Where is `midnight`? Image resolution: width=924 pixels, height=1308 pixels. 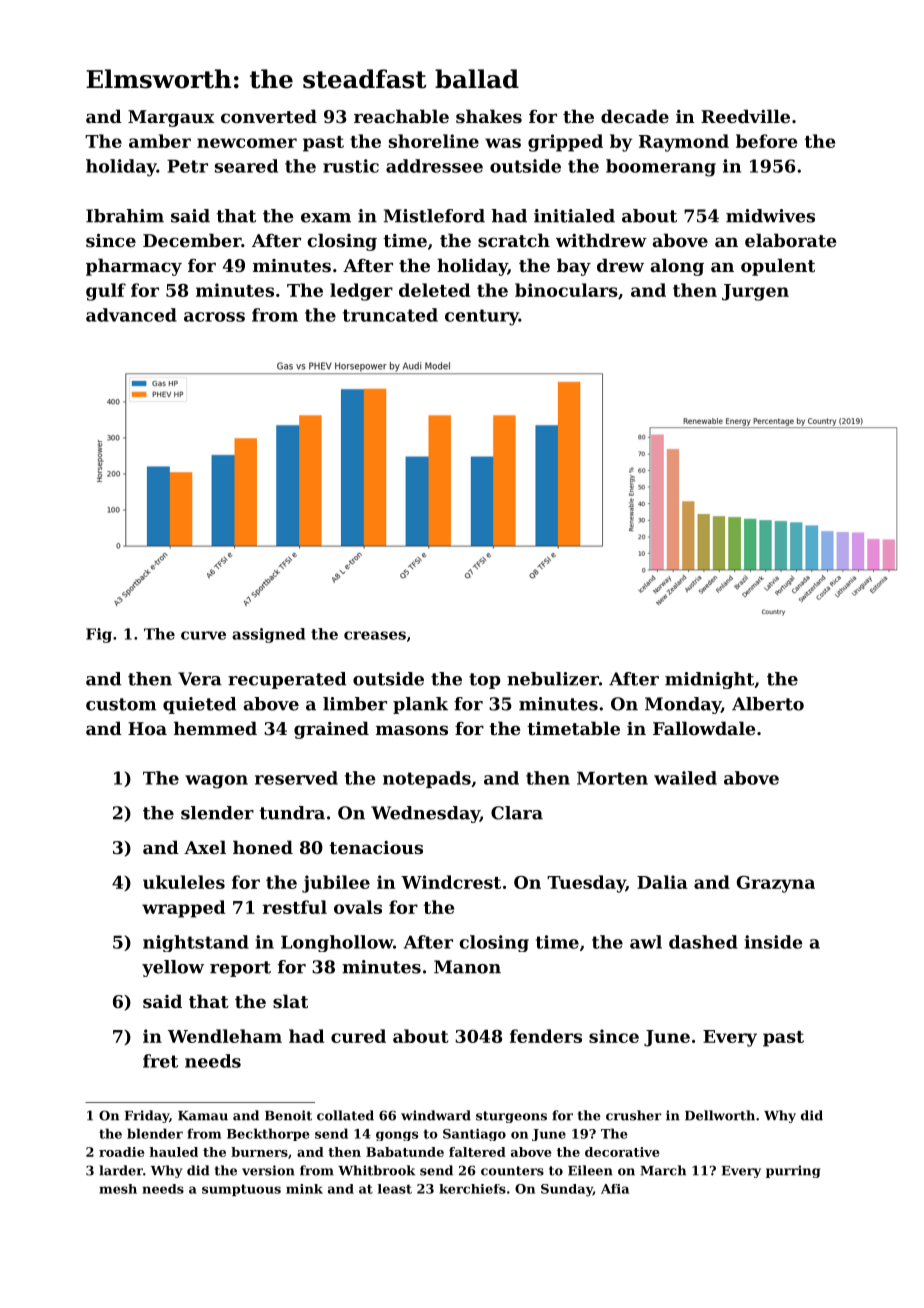 midnight is located at coordinates (709, 680).
